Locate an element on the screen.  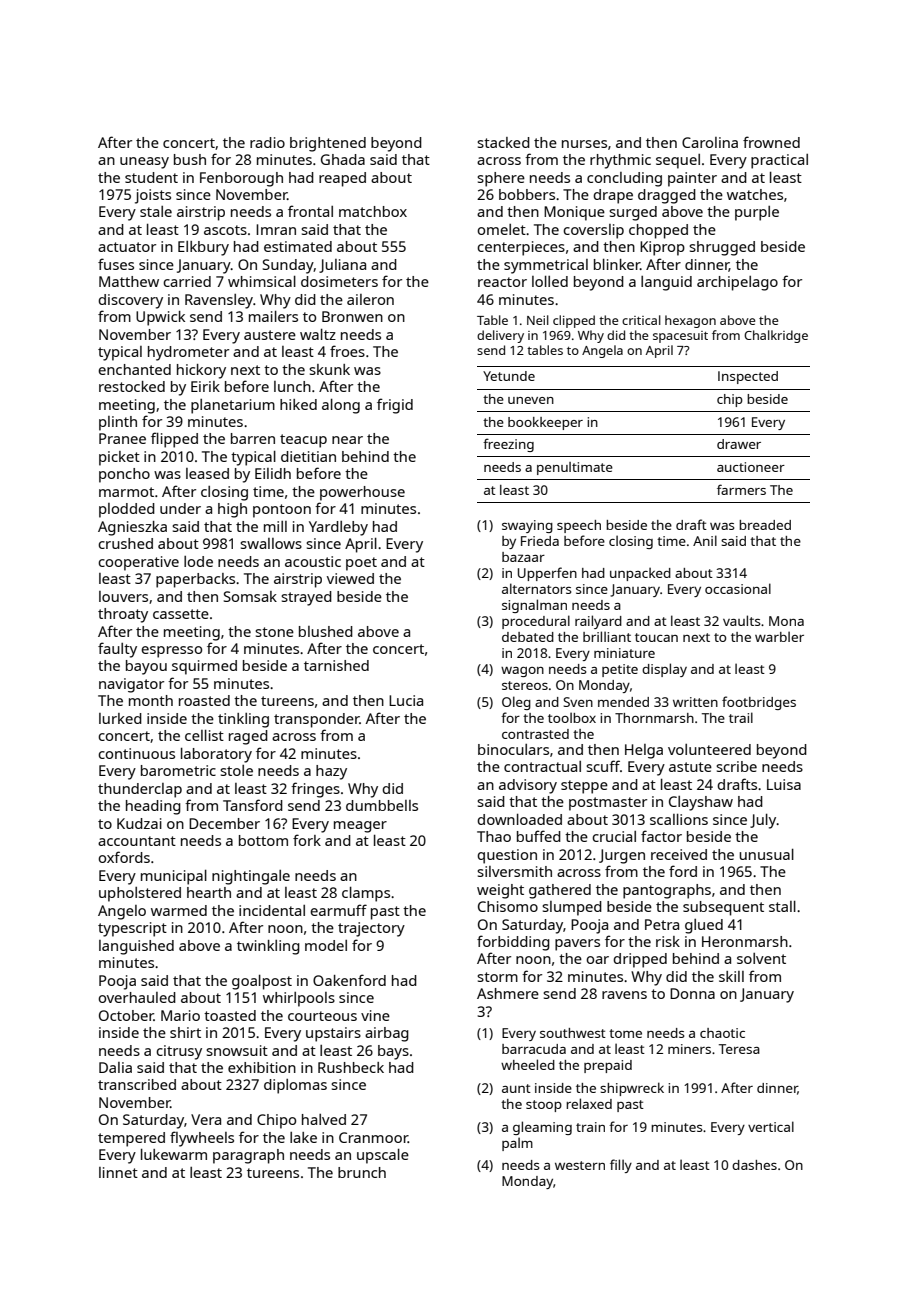
stacked is located at coordinates (503, 142).
